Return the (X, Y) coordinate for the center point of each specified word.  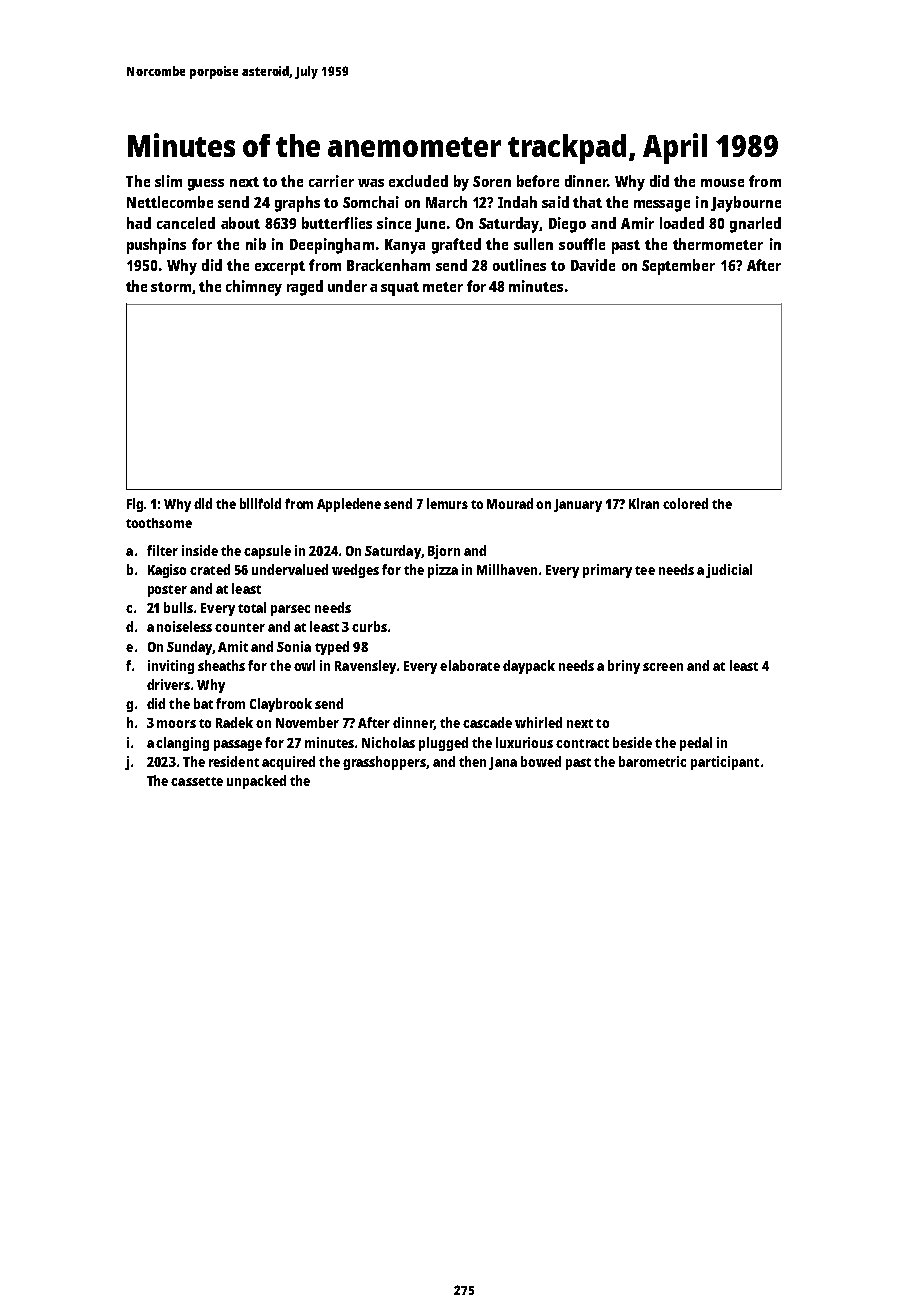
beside (632, 742)
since (394, 223)
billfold (260, 503)
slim (168, 181)
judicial (729, 571)
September (678, 267)
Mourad (510, 503)
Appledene (349, 505)
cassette (197, 781)
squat (400, 289)
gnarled (755, 225)
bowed (541, 761)
